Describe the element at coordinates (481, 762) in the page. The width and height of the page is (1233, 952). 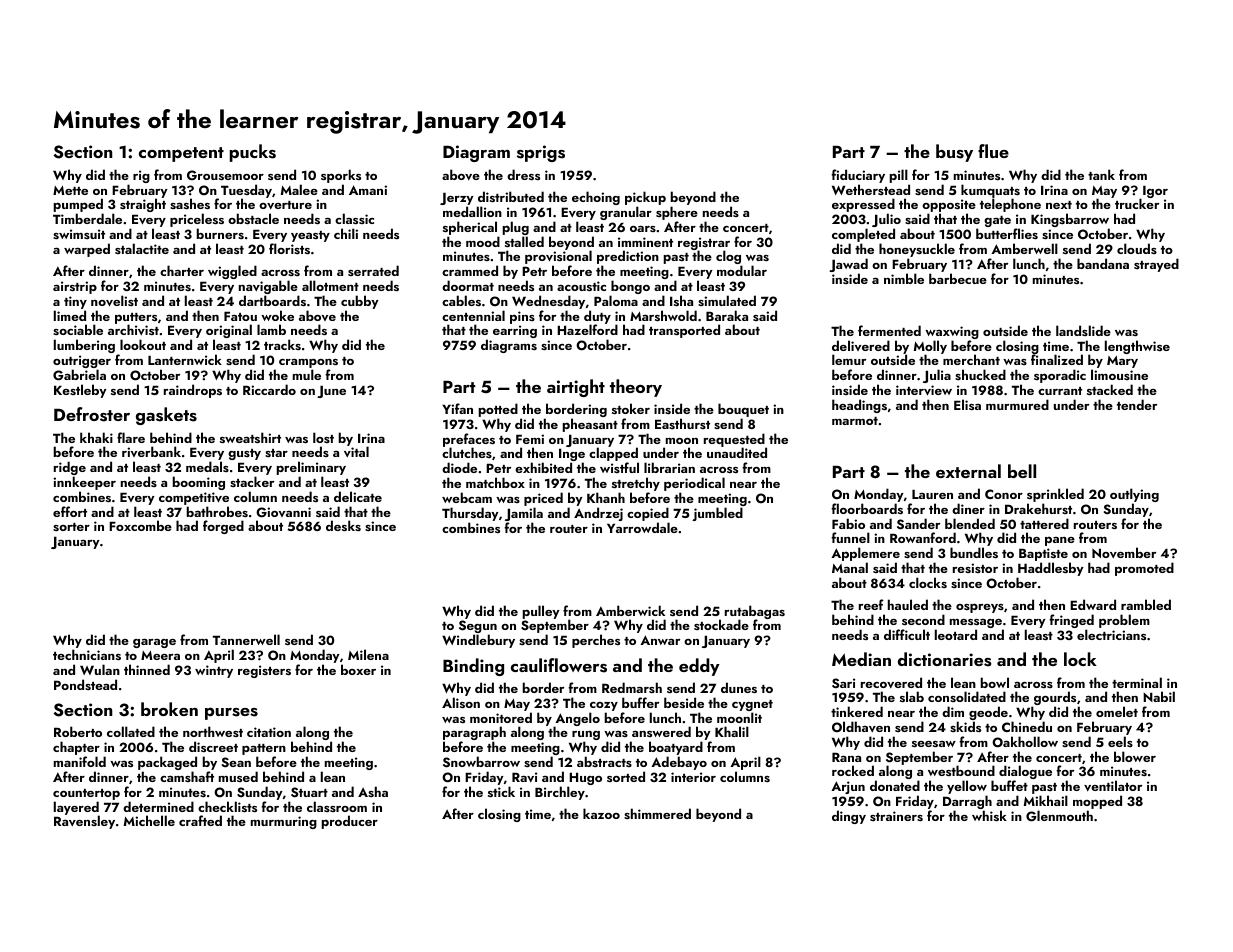
I see `Snowbarrow` at that location.
